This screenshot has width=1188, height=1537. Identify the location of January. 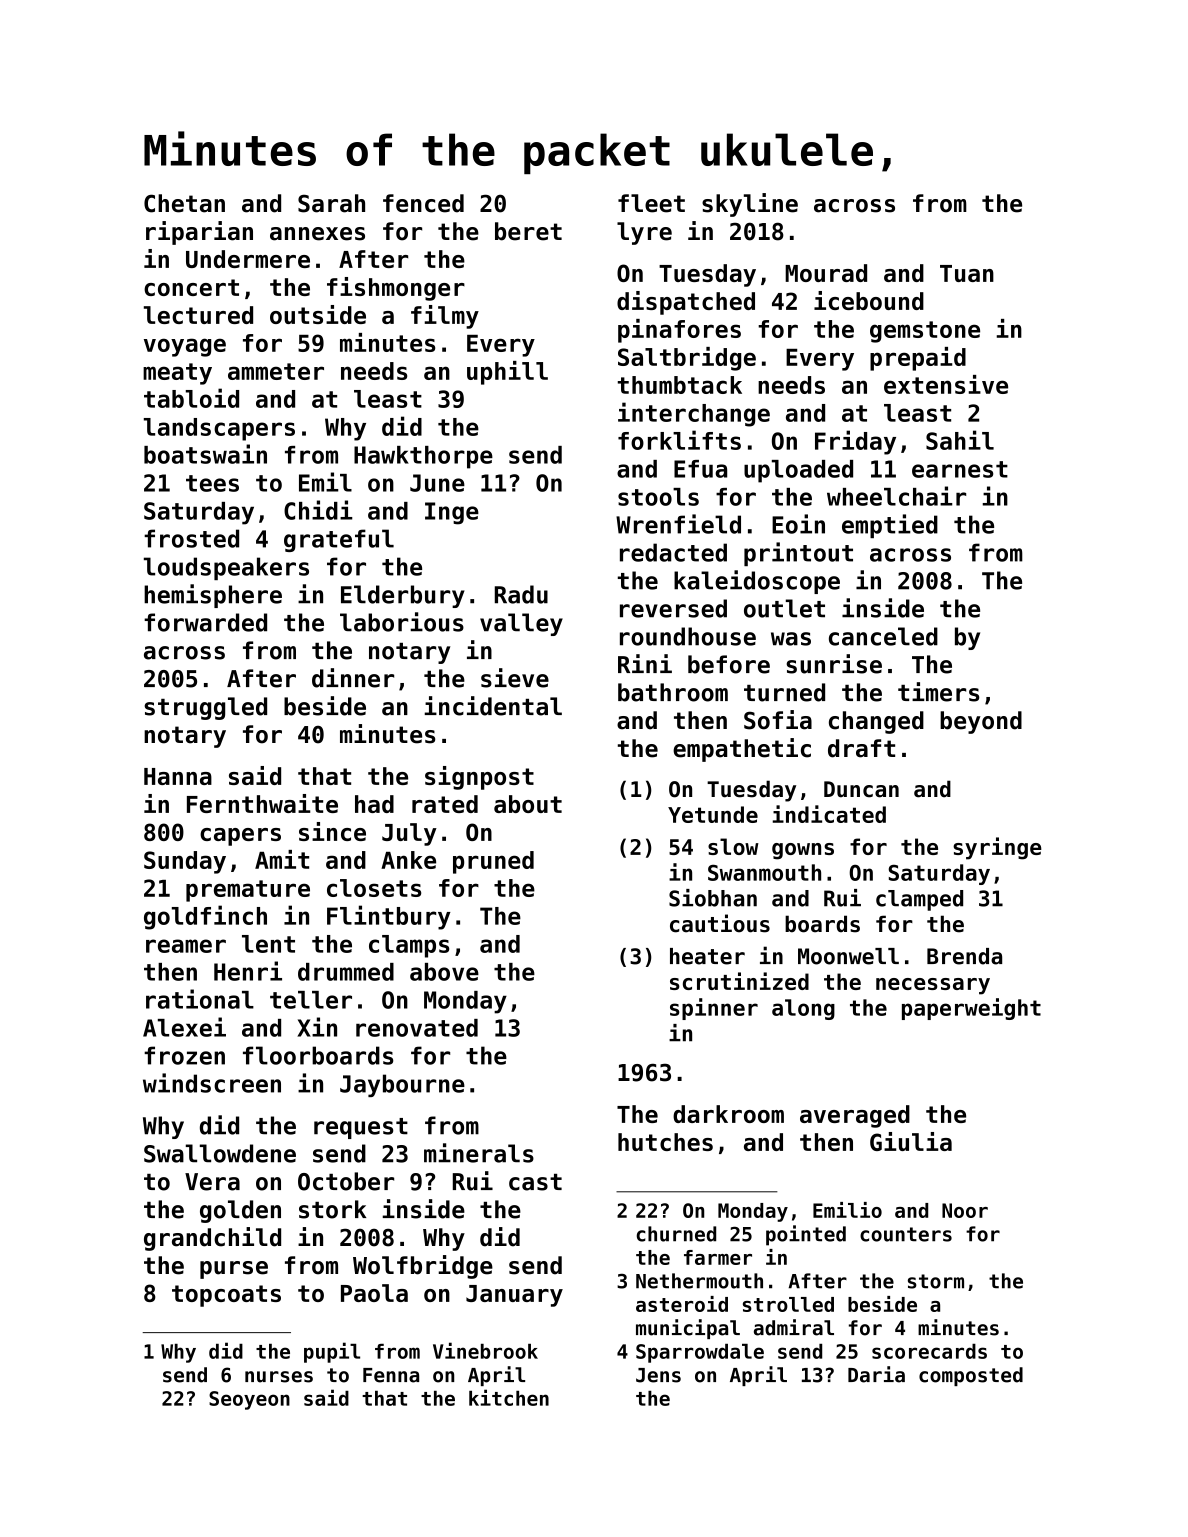
(514, 1296).
